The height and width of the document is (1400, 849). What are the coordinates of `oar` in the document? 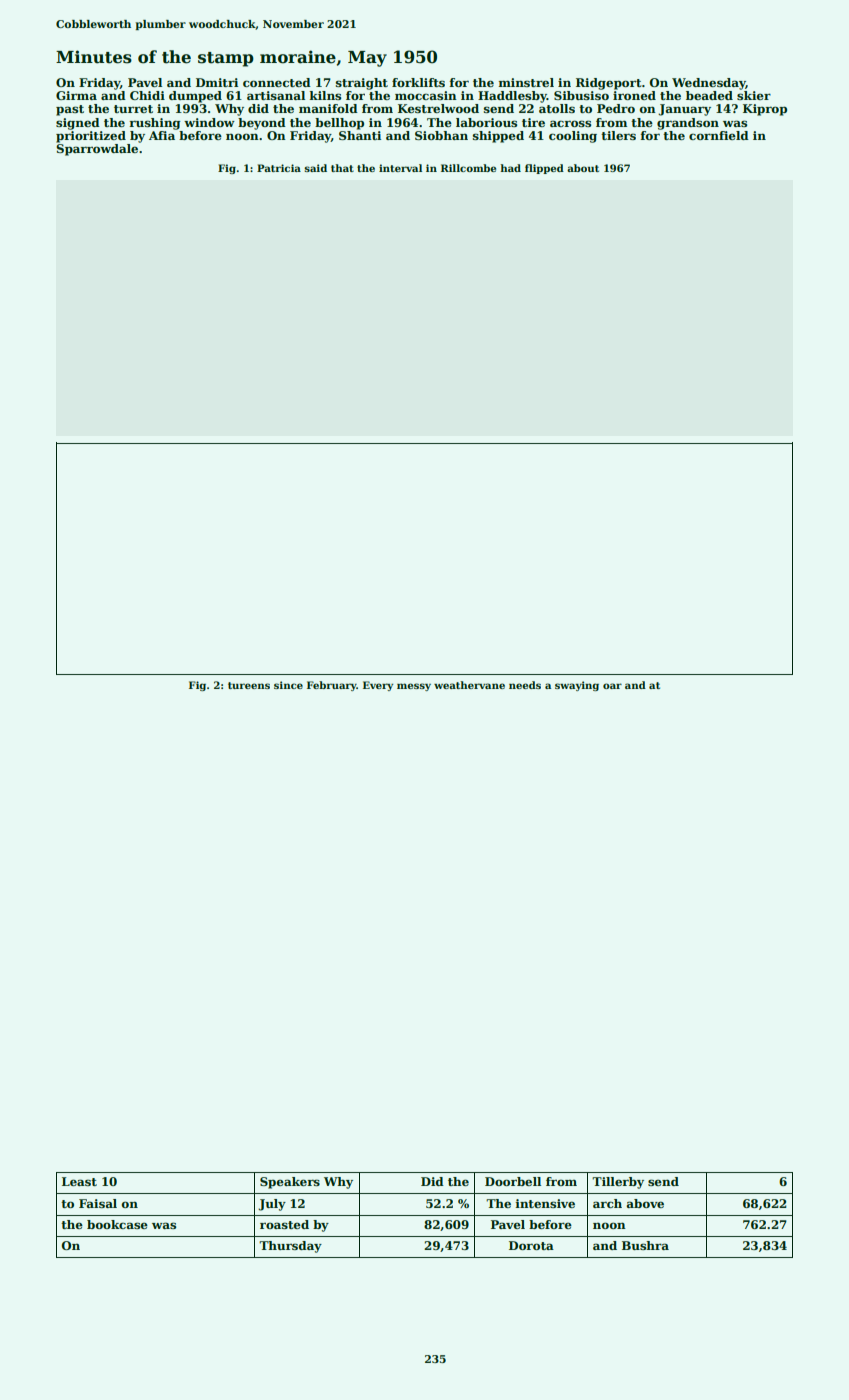 It's located at (612, 686).
